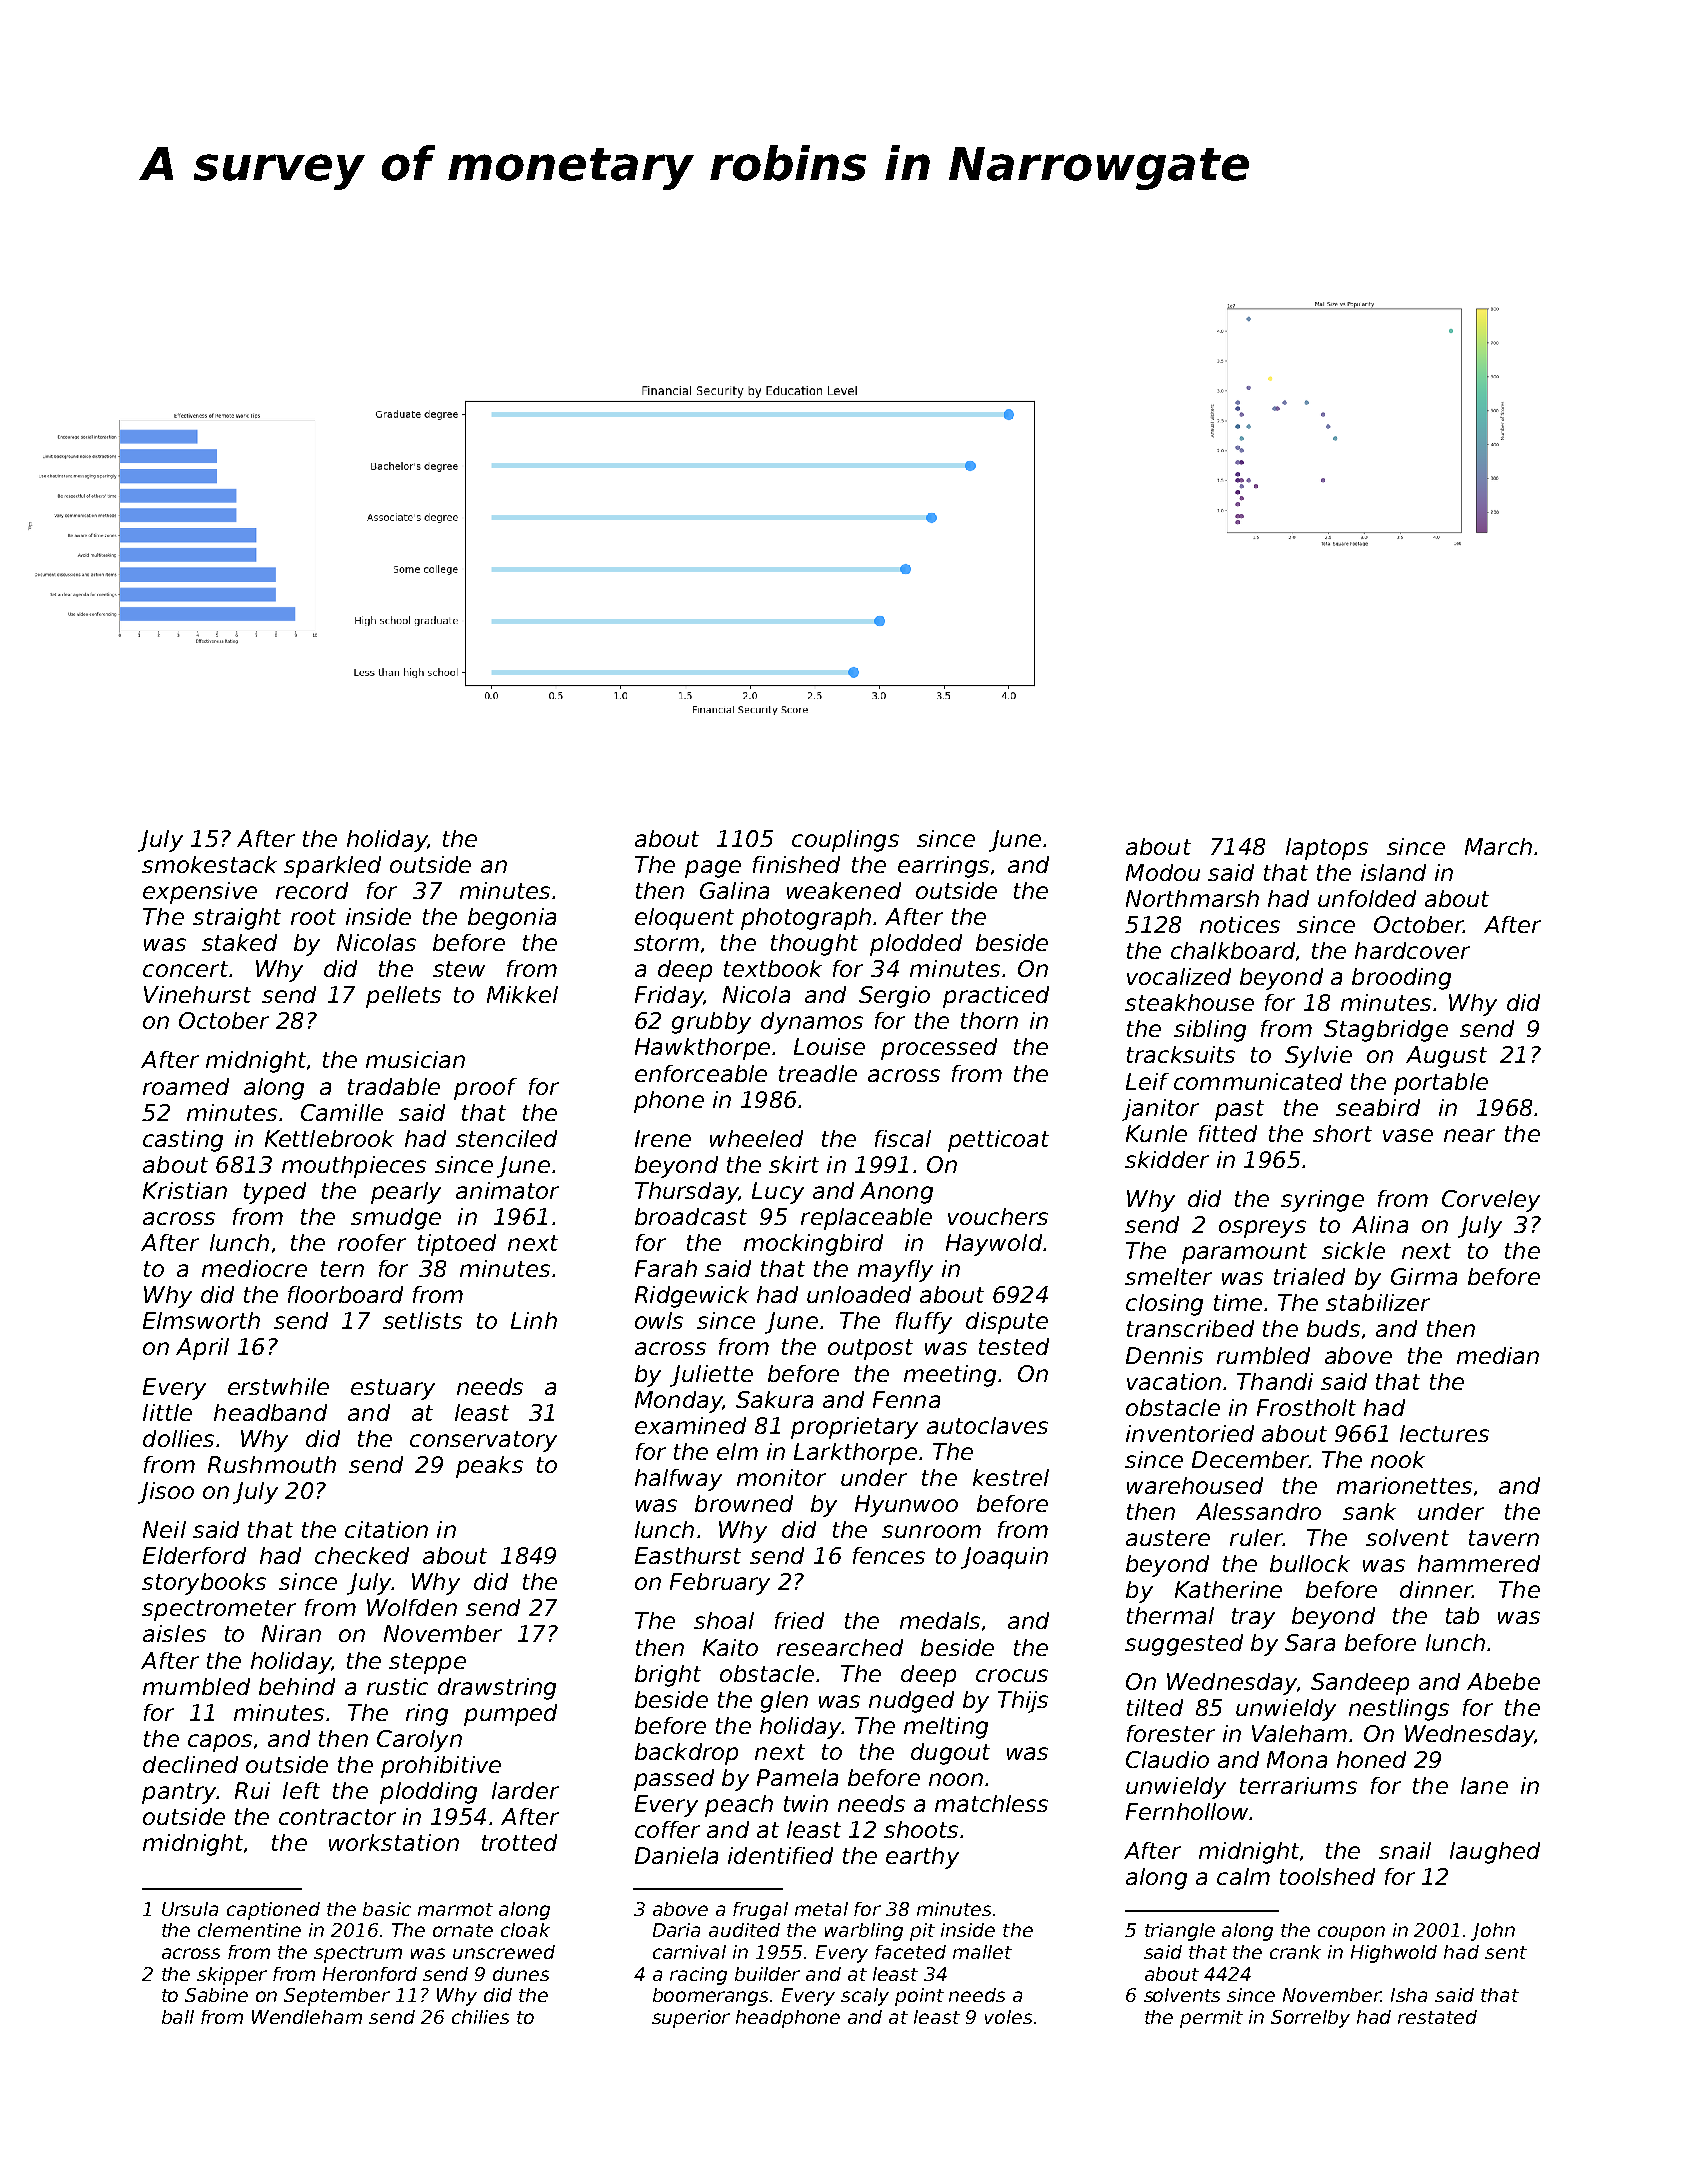 This document has height=2178, width=1683. What do you see at coordinates (1258, 1081) in the document?
I see `communicated` at bounding box center [1258, 1081].
